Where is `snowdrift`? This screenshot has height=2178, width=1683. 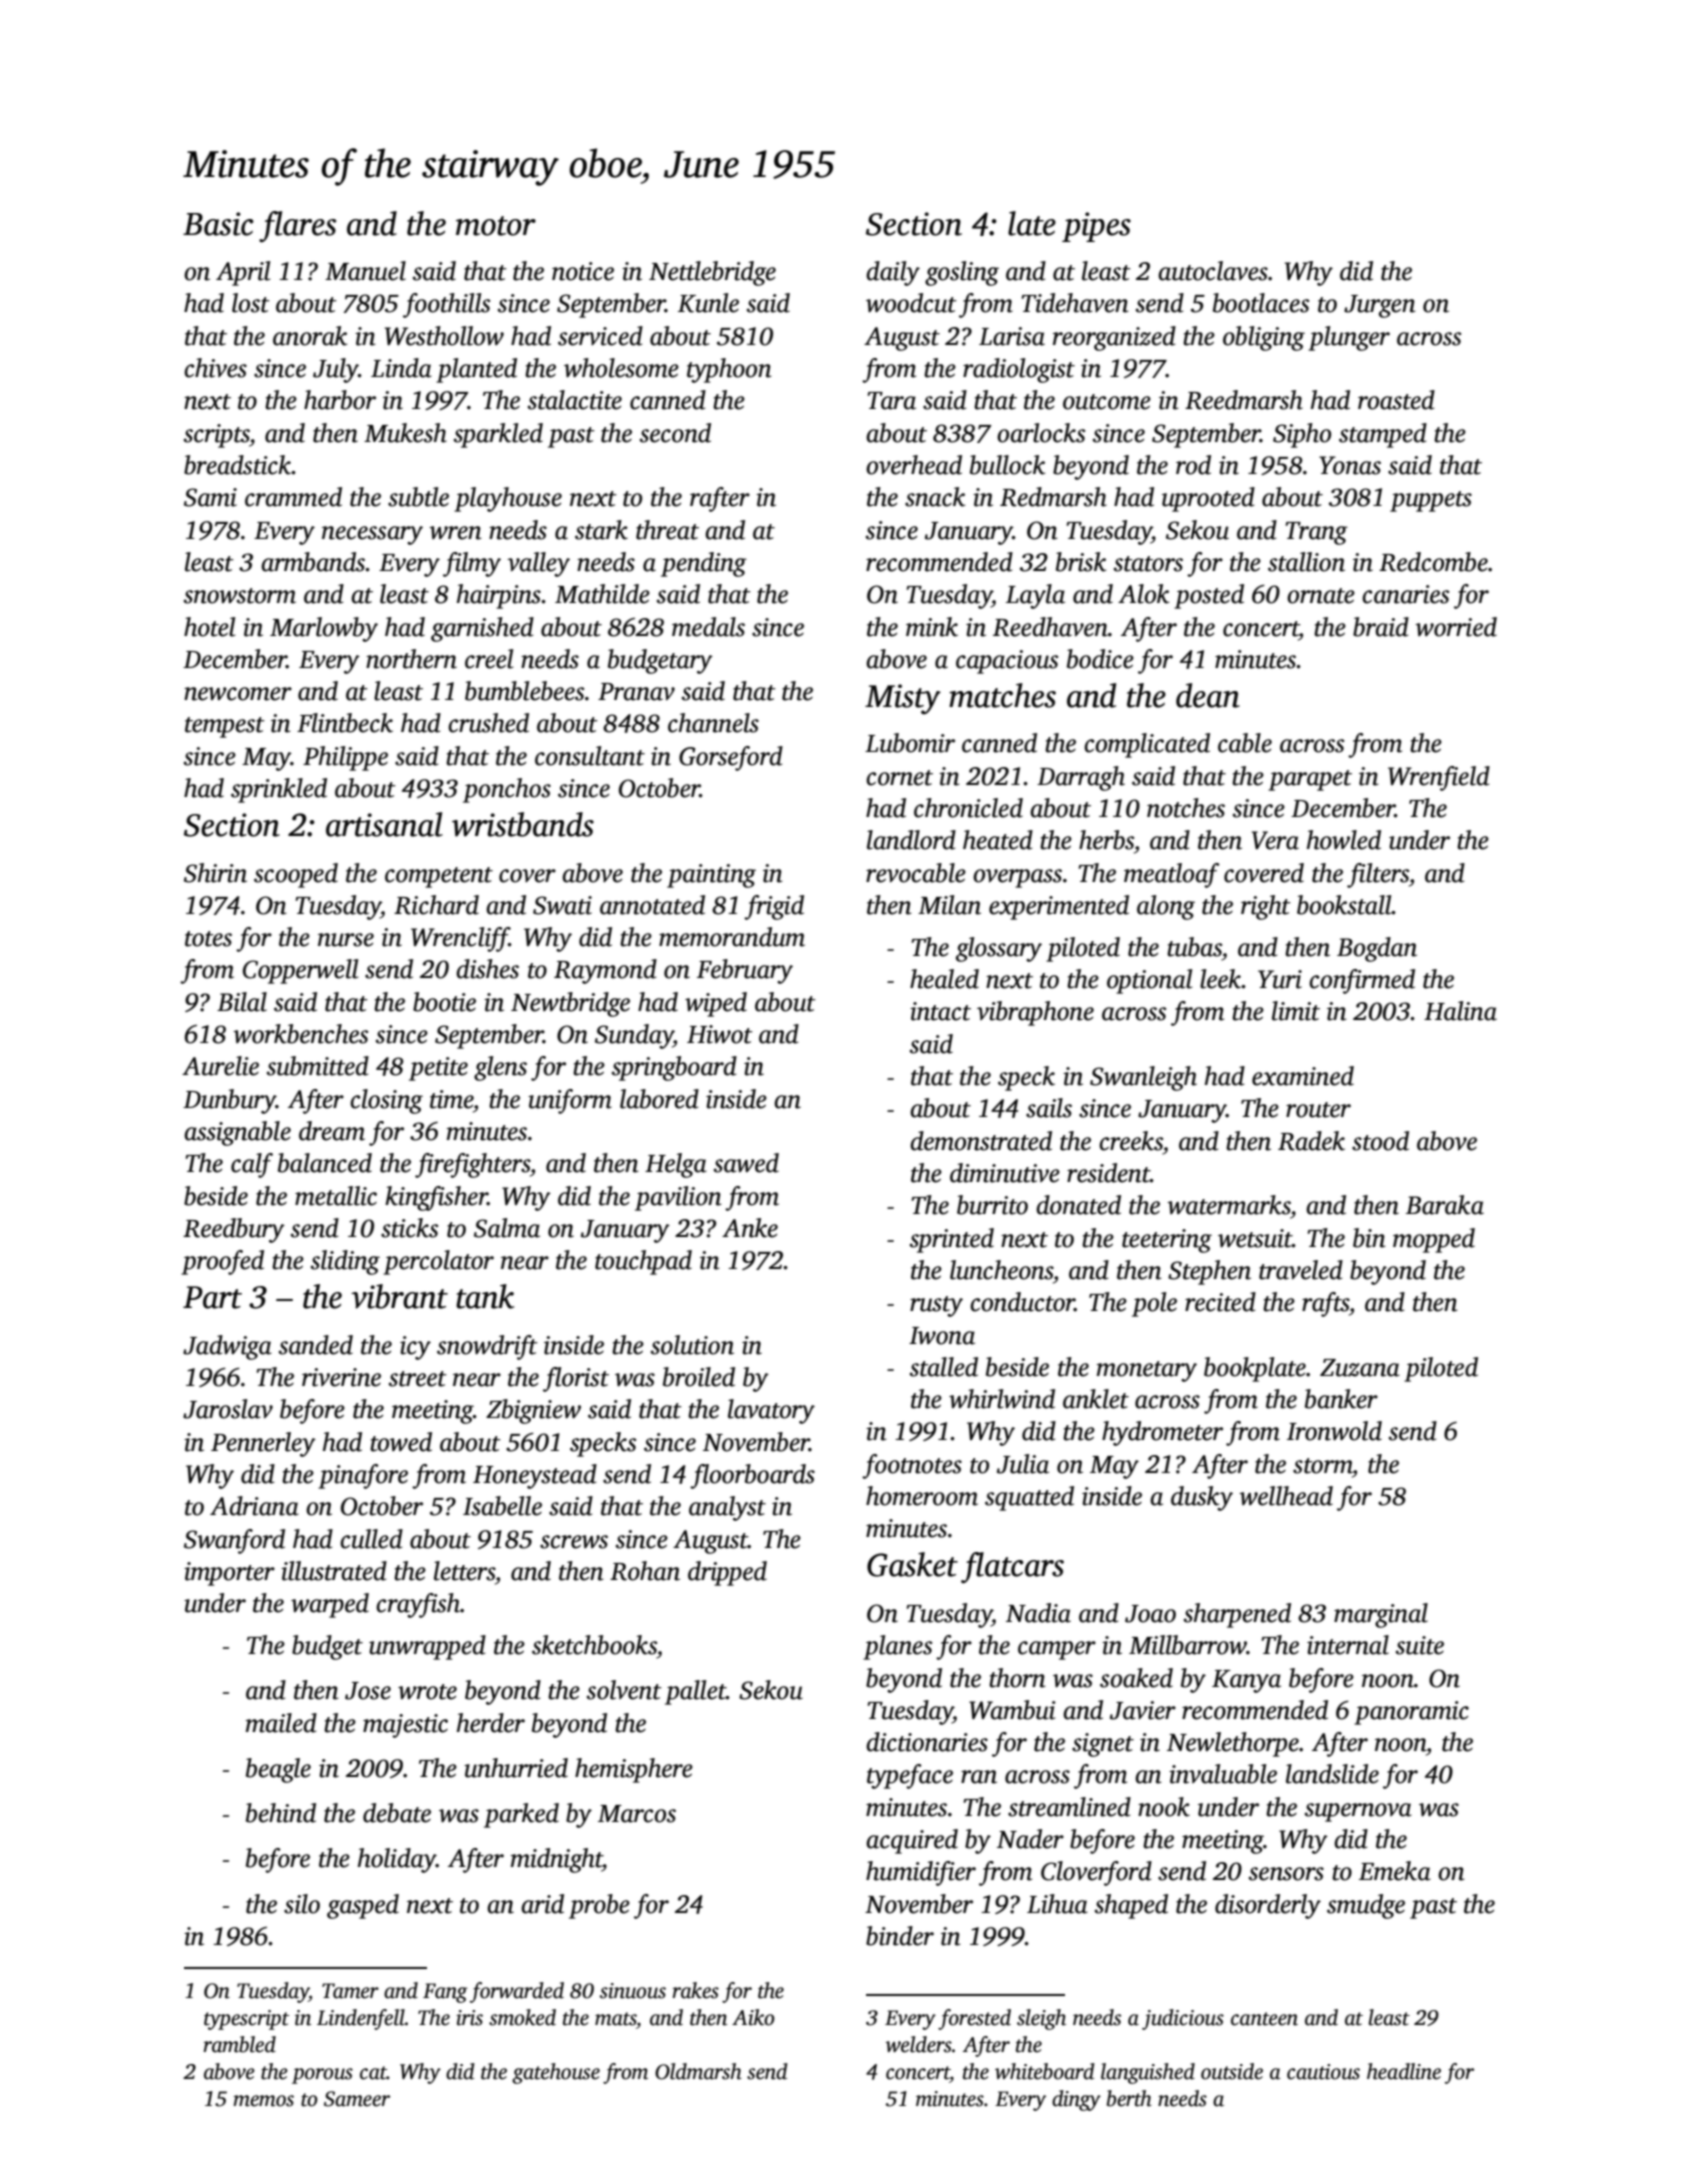 snowdrift is located at coordinates (487, 1347).
